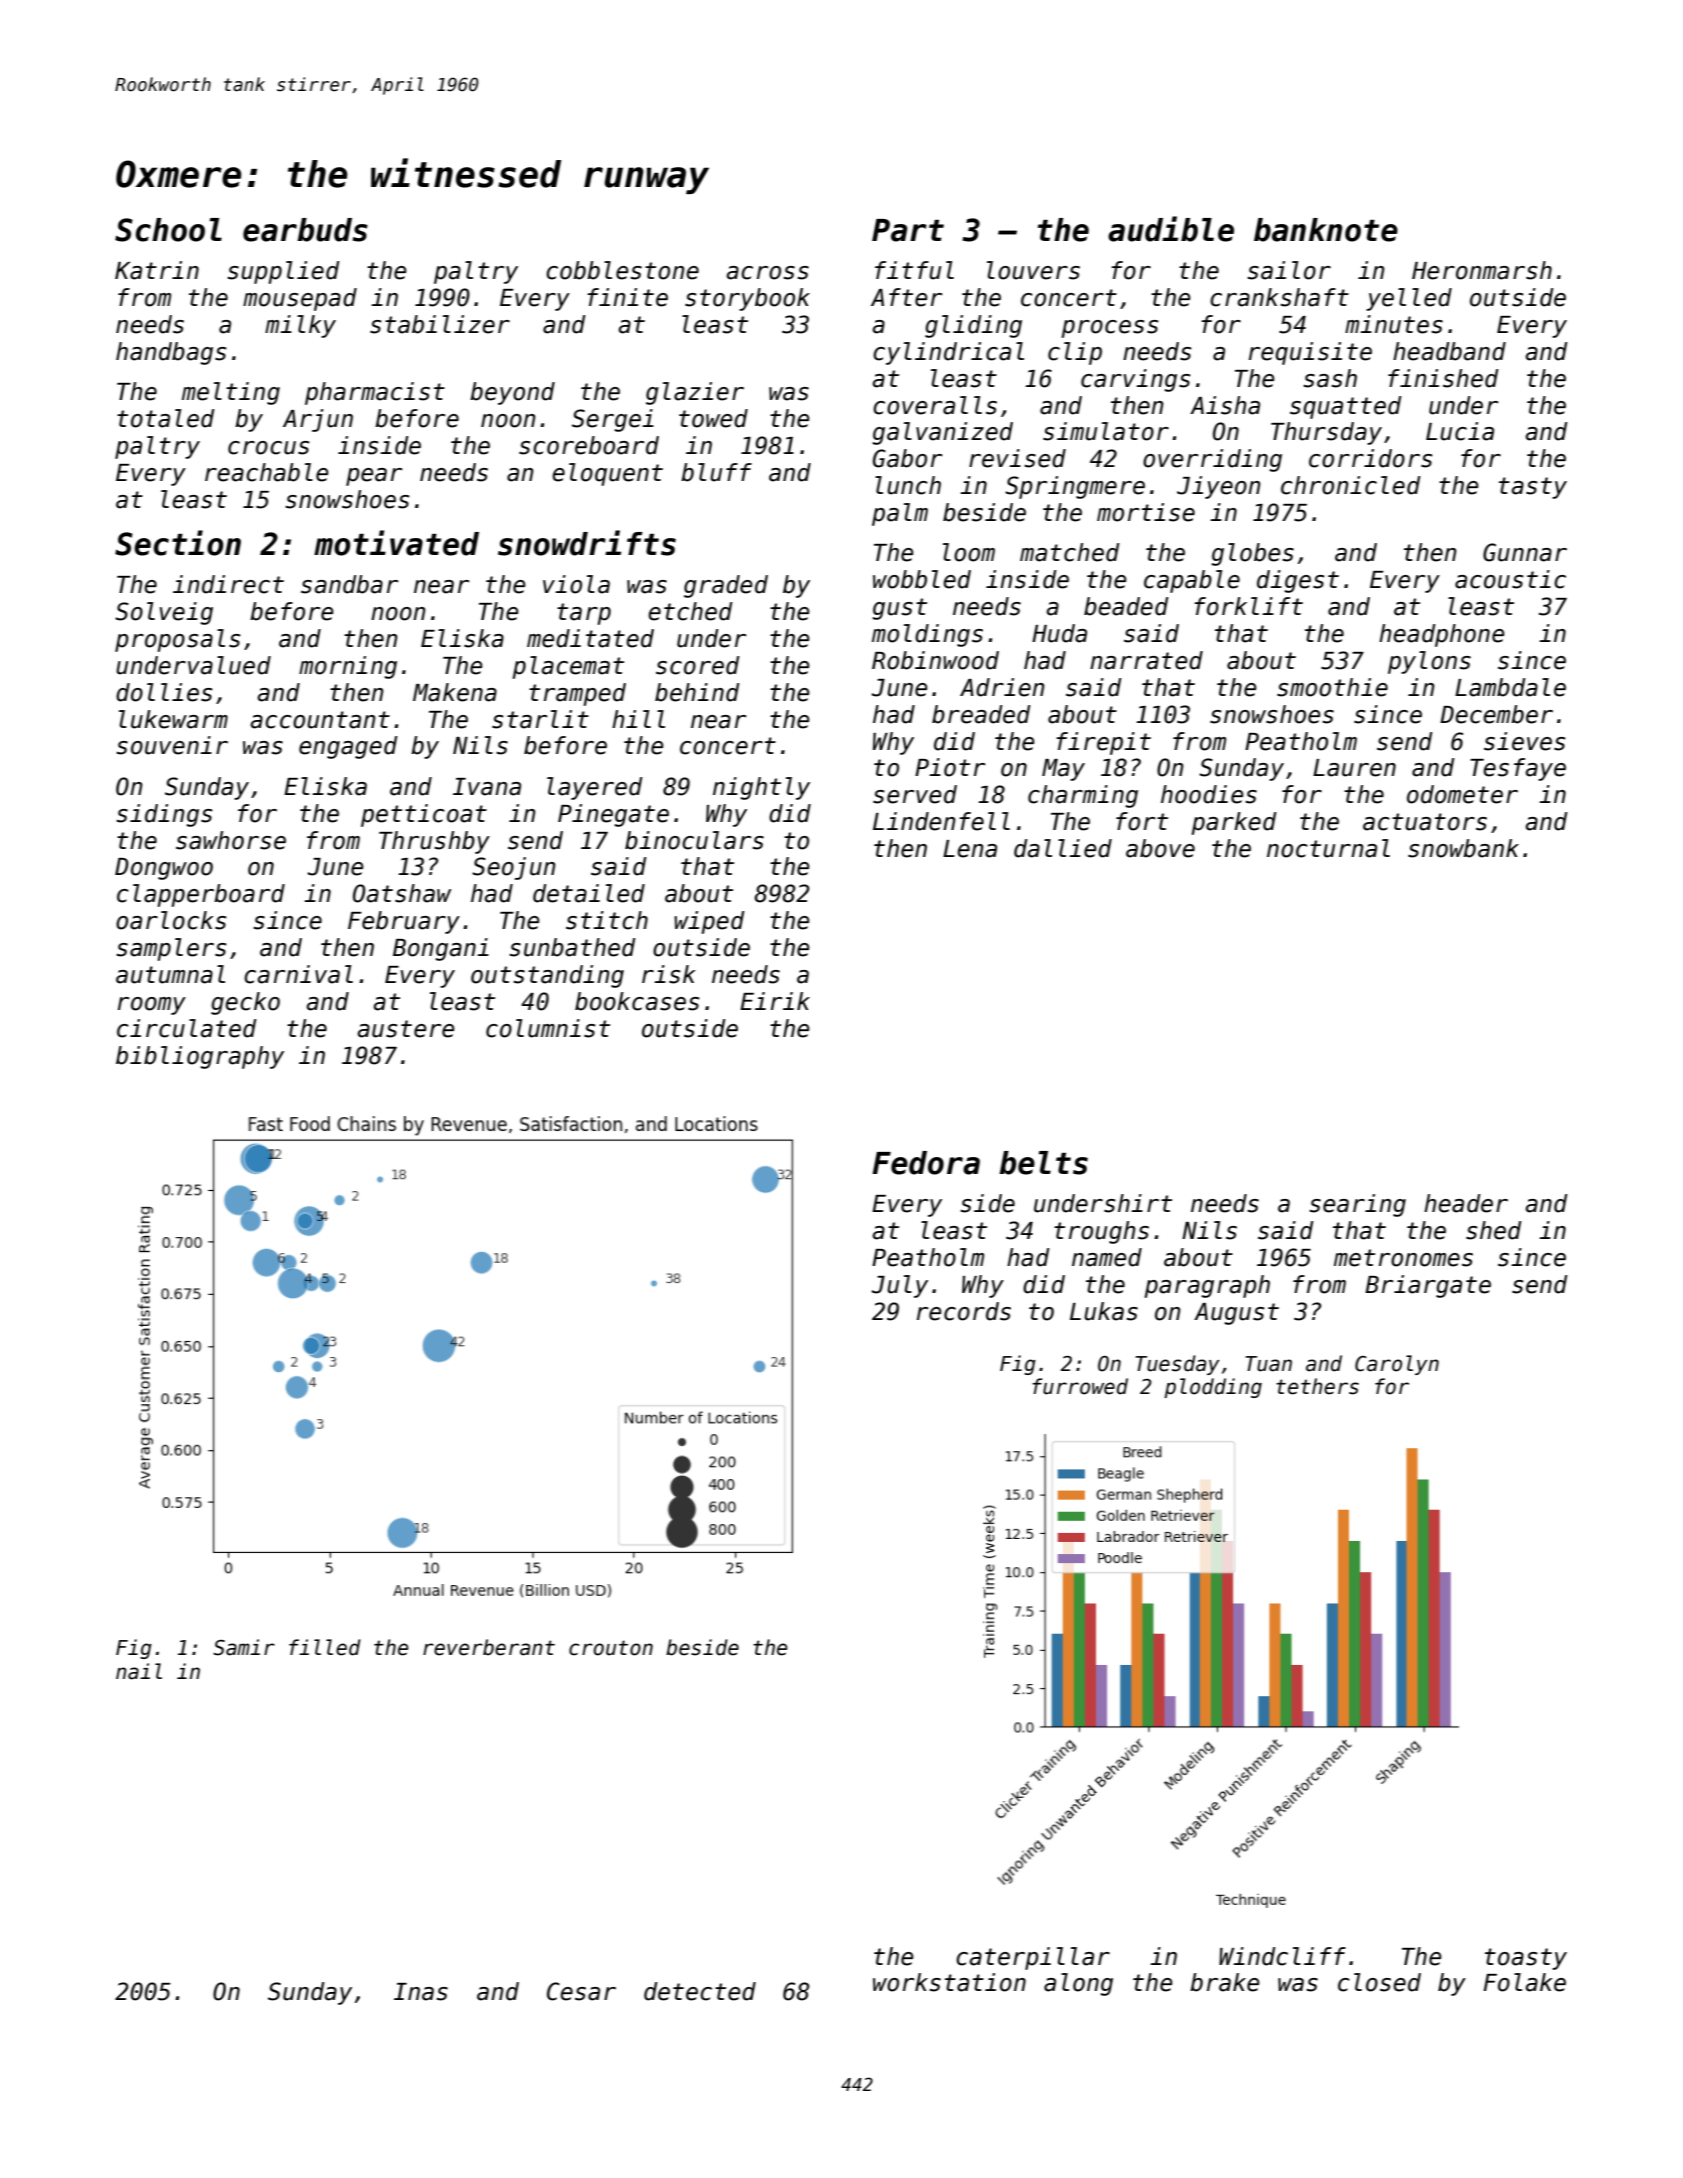 Image resolution: width=1683 pixels, height=2178 pixels. What do you see at coordinates (1482, 270) in the document?
I see `Heronmarsh` at bounding box center [1482, 270].
